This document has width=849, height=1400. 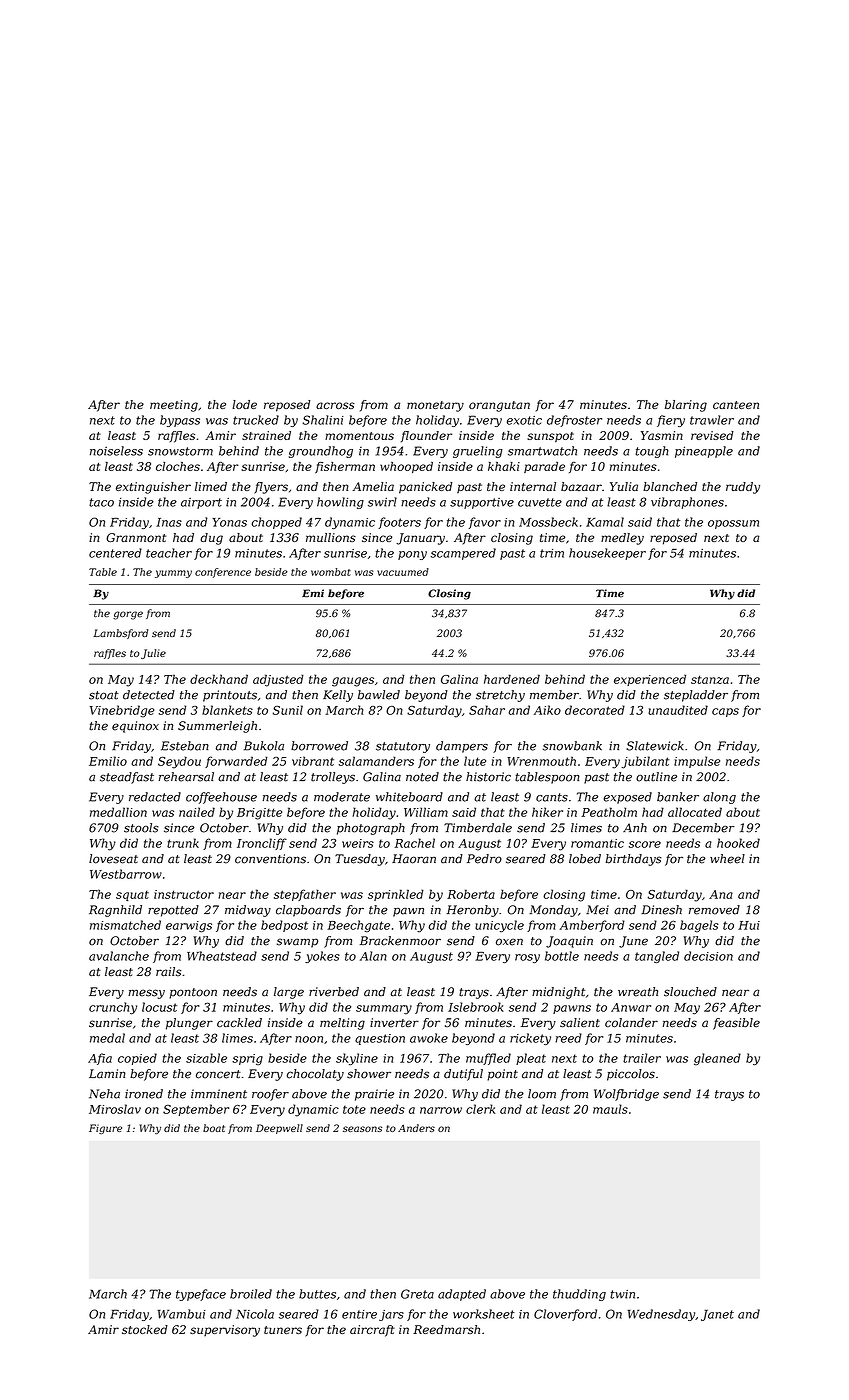 What do you see at coordinates (264, 746) in the document?
I see `Bukola` at bounding box center [264, 746].
